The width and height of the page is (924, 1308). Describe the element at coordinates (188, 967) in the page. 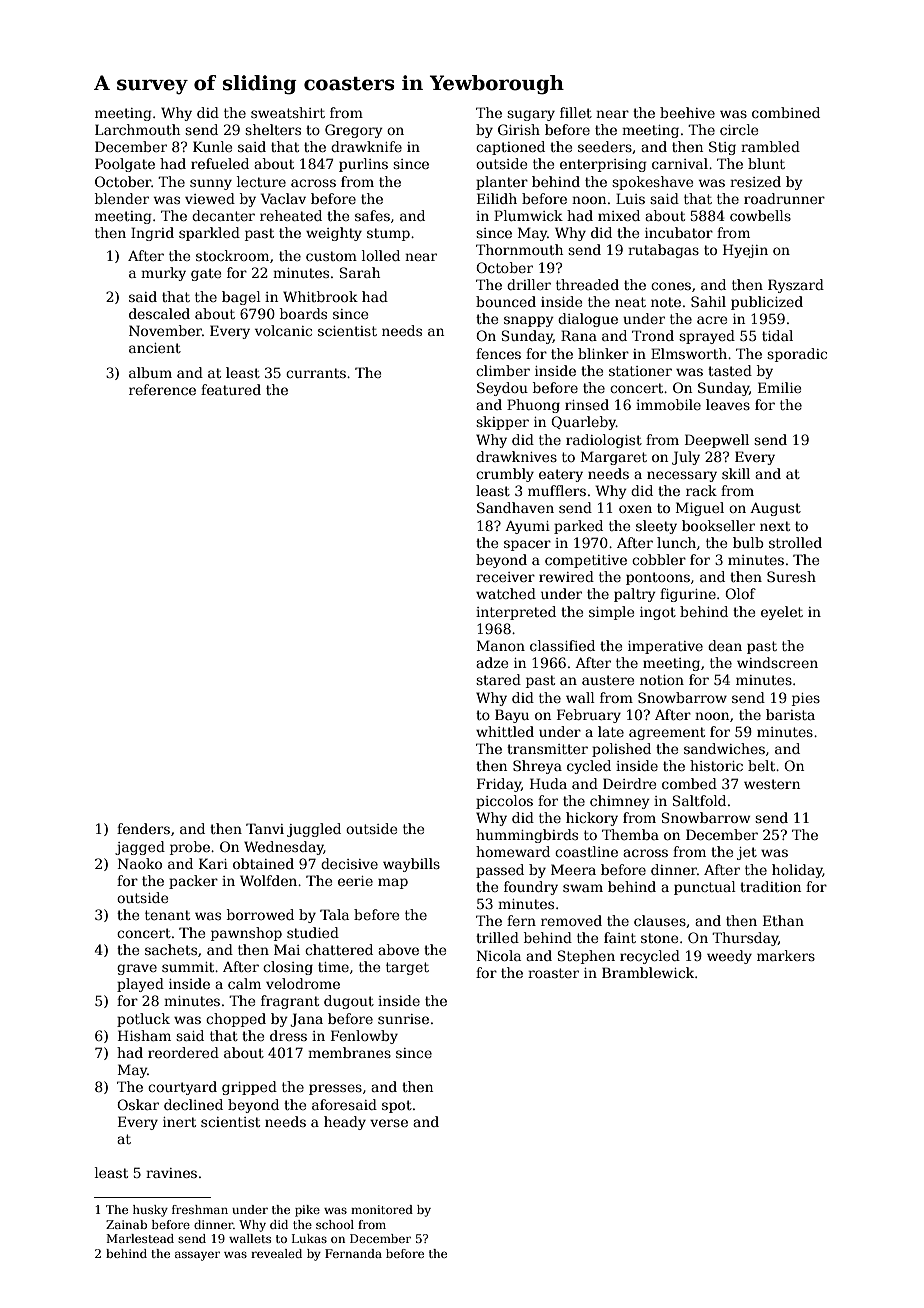

I see `summit` at that location.
